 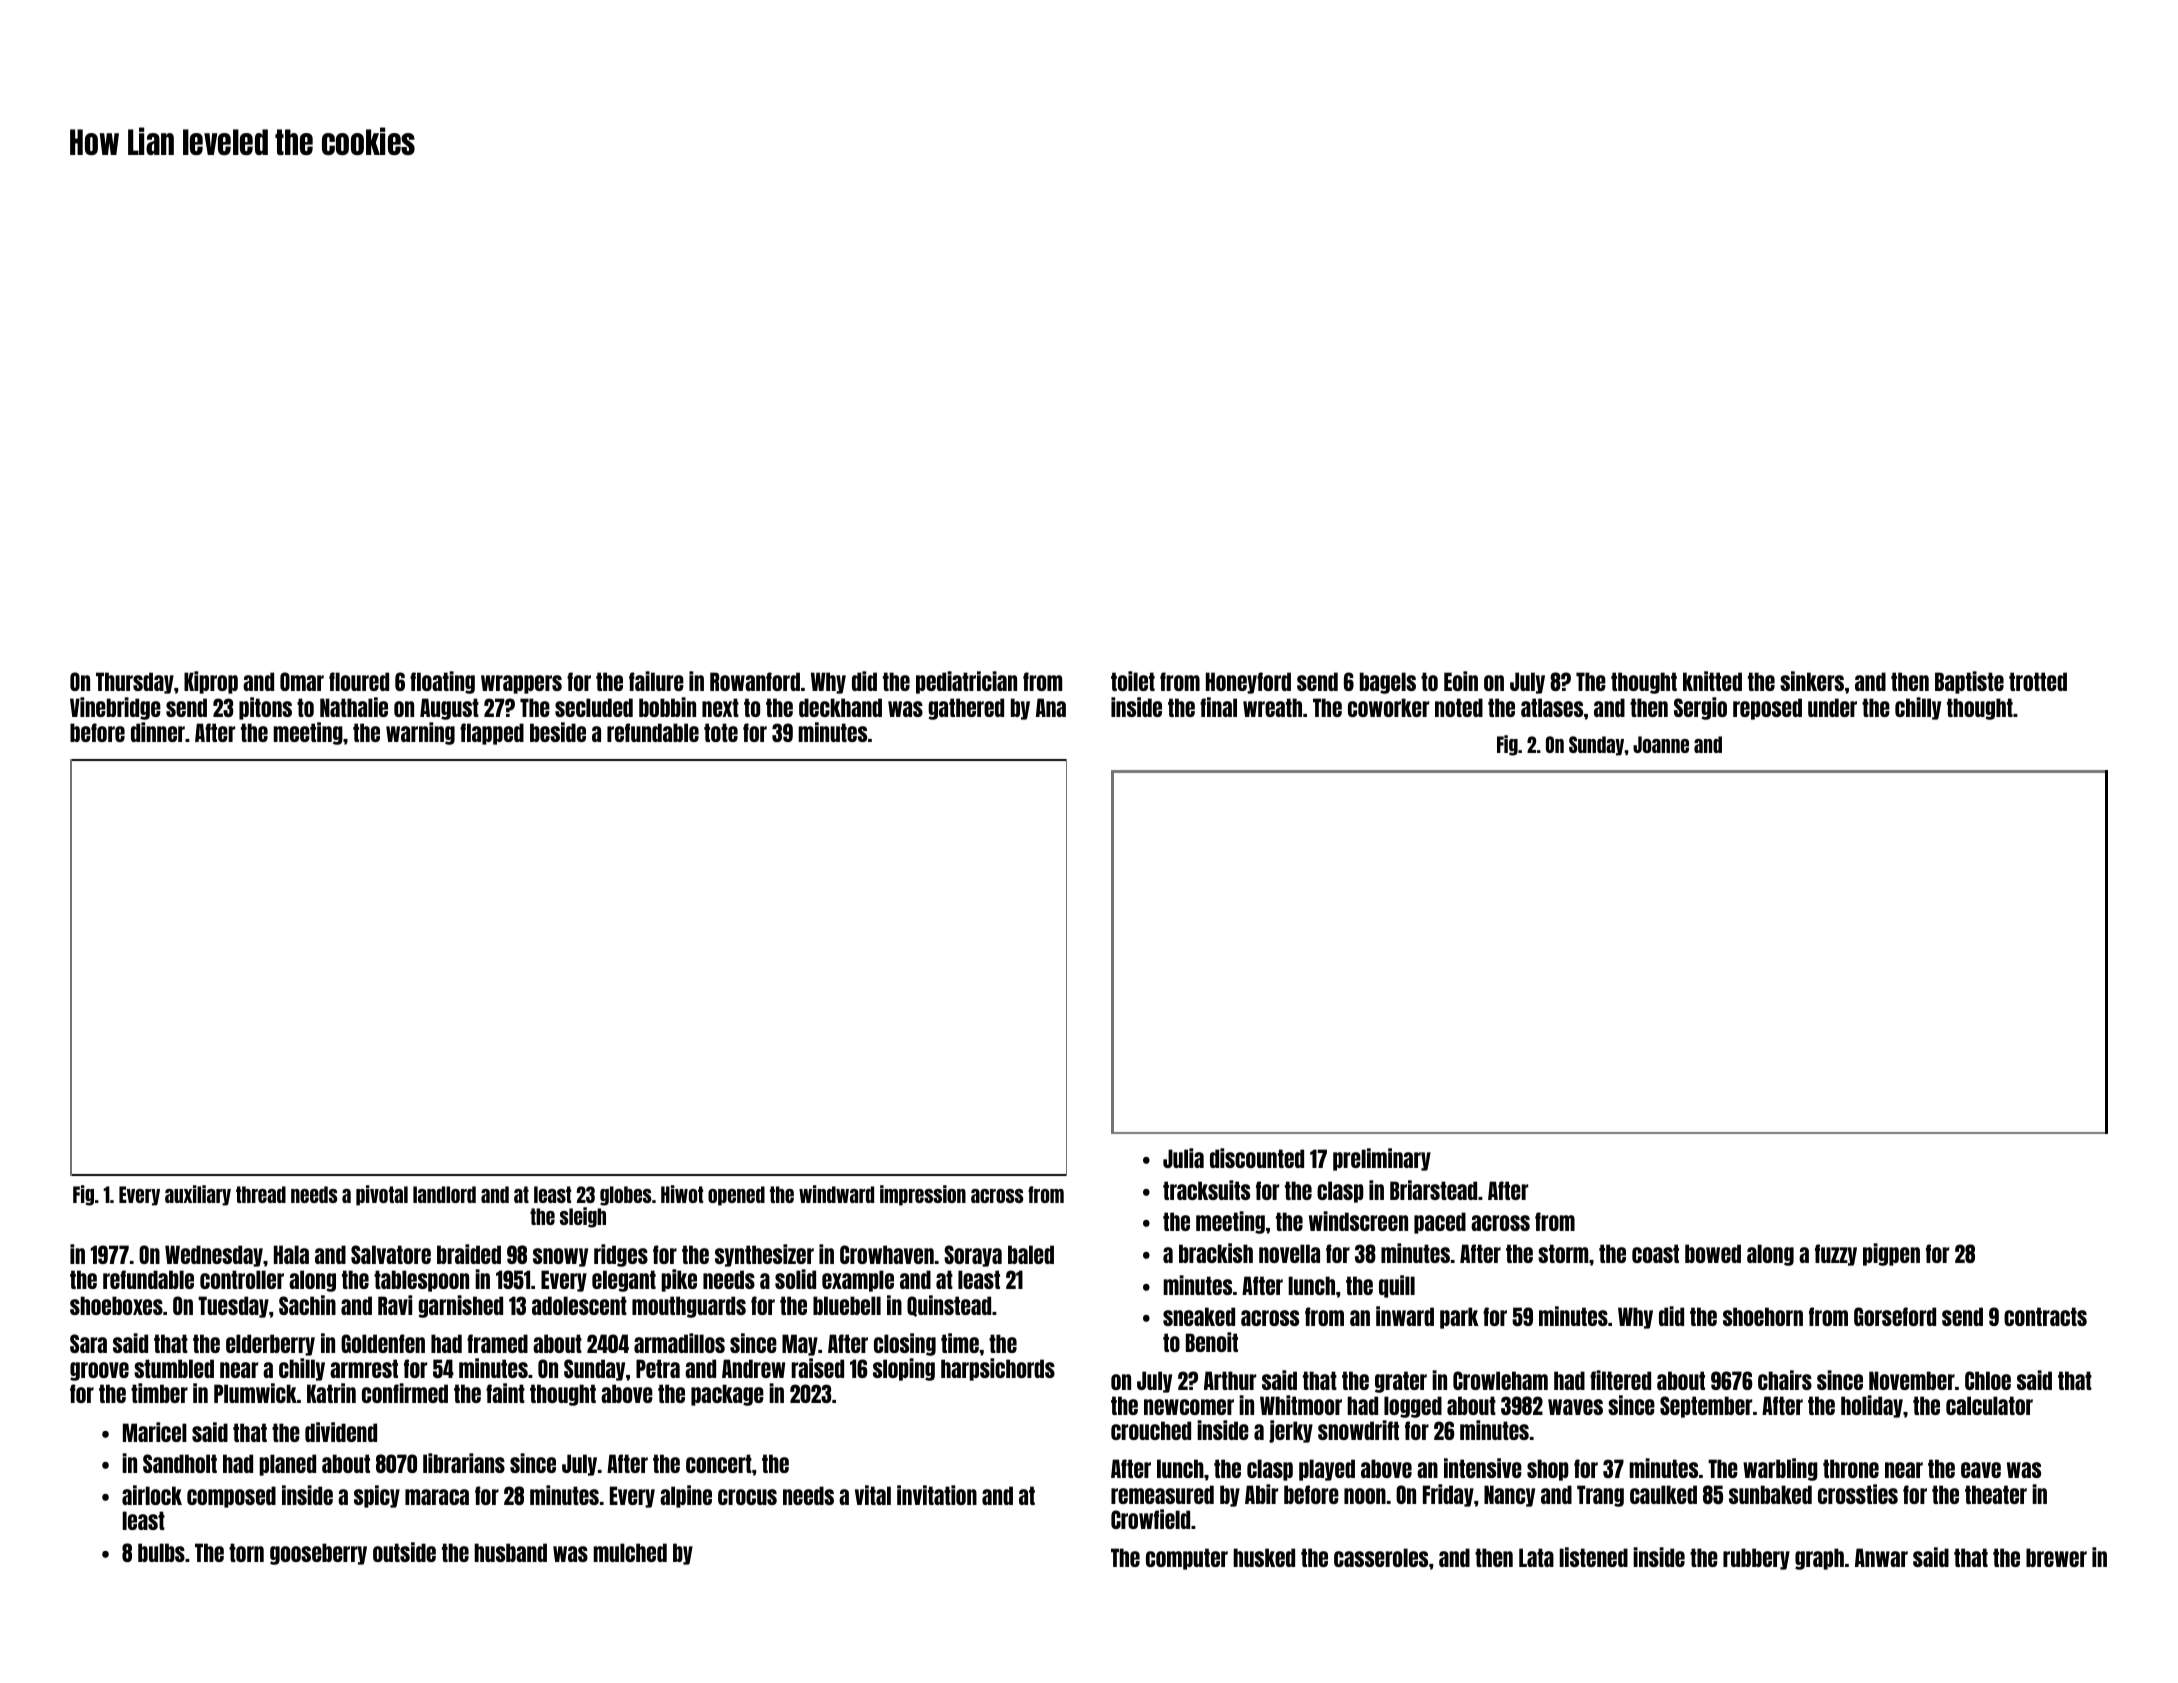 I want to click on pivotal, so click(x=382, y=1195).
